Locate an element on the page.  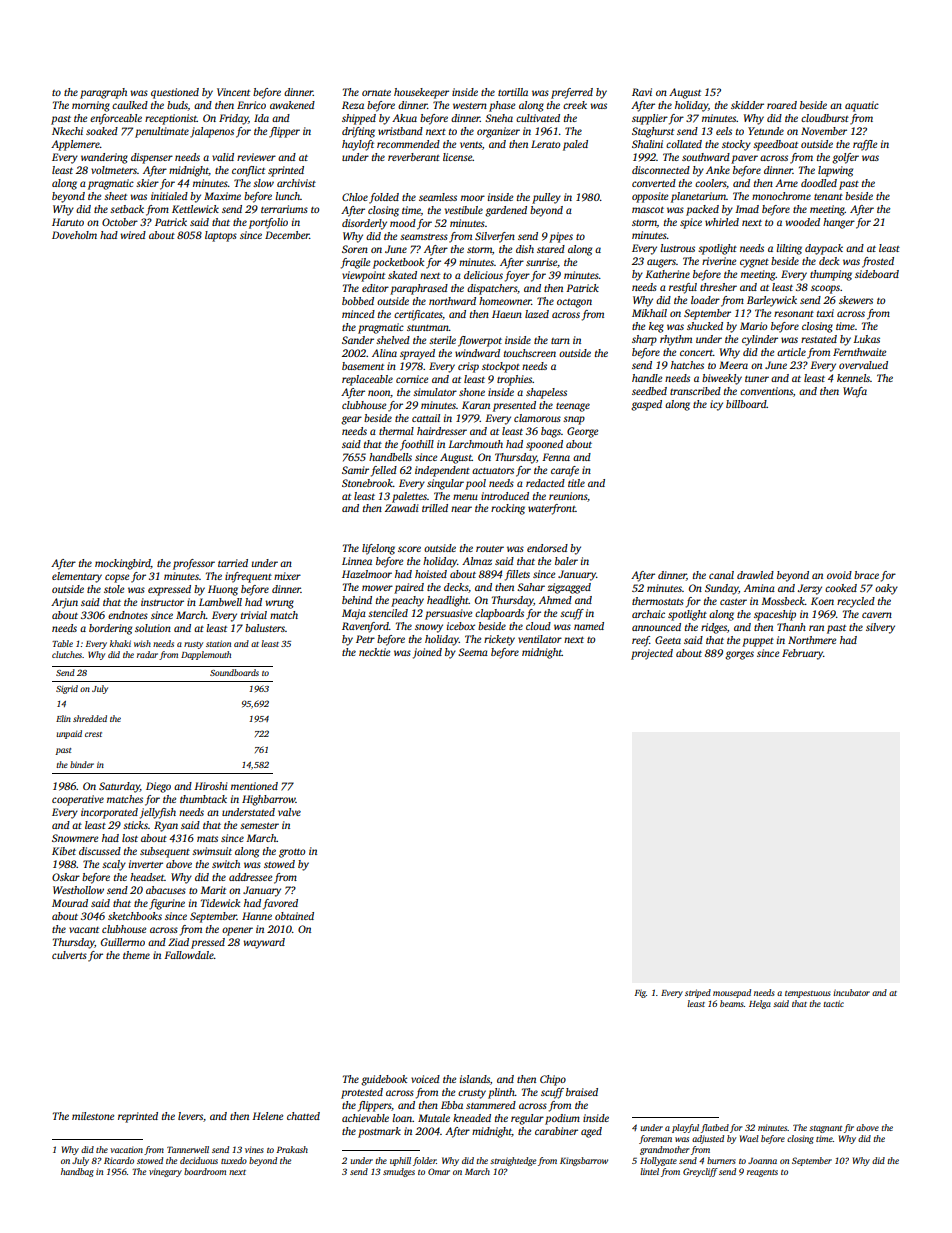
Nkechi is located at coordinates (67, 131).
